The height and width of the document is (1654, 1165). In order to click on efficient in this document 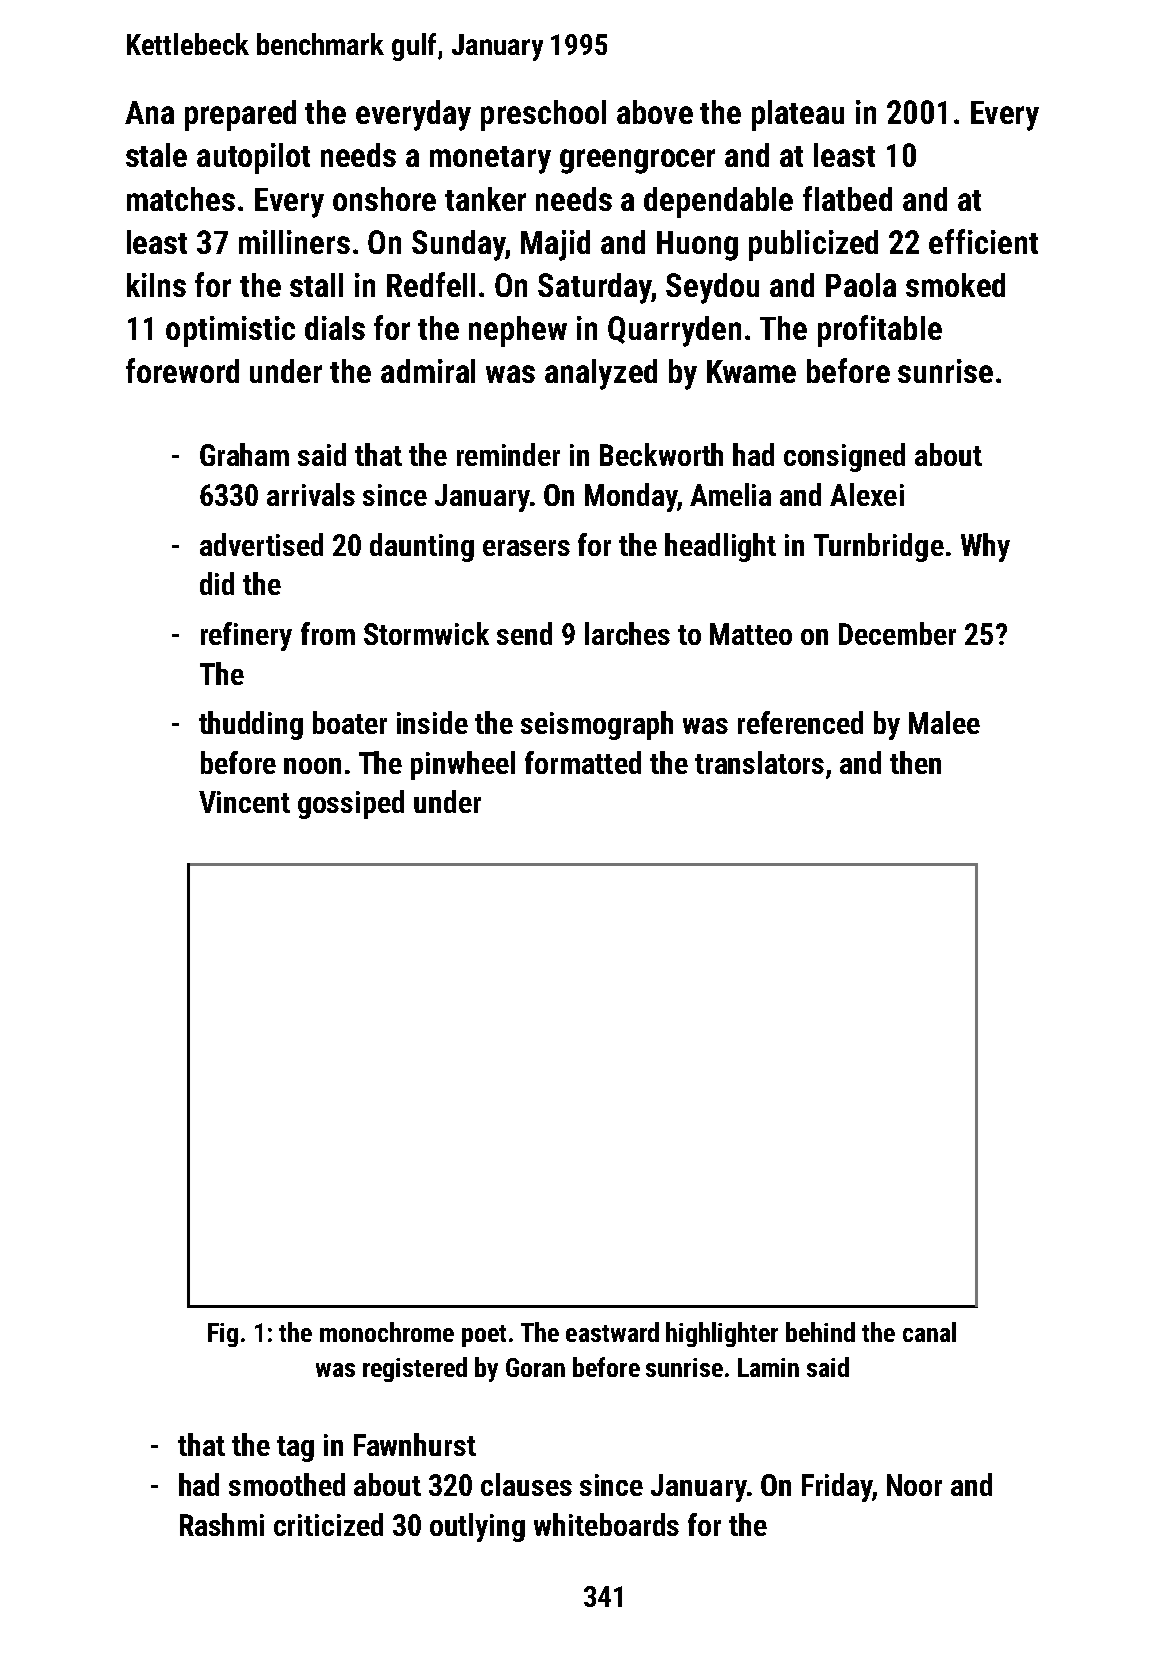, I will do `click(983, 241)`.
